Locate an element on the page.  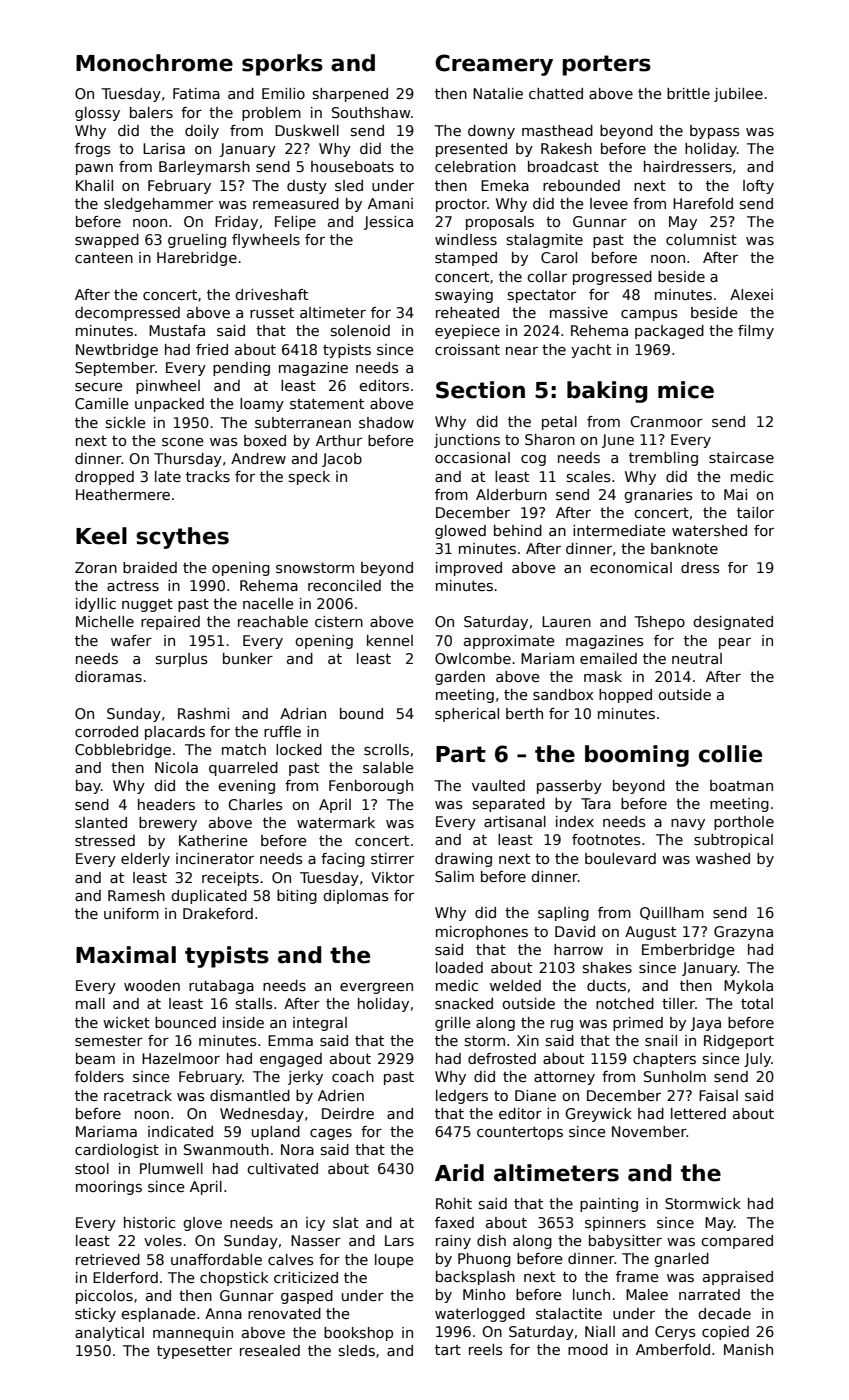
Grazyna is located at coordinates (743, 933).
